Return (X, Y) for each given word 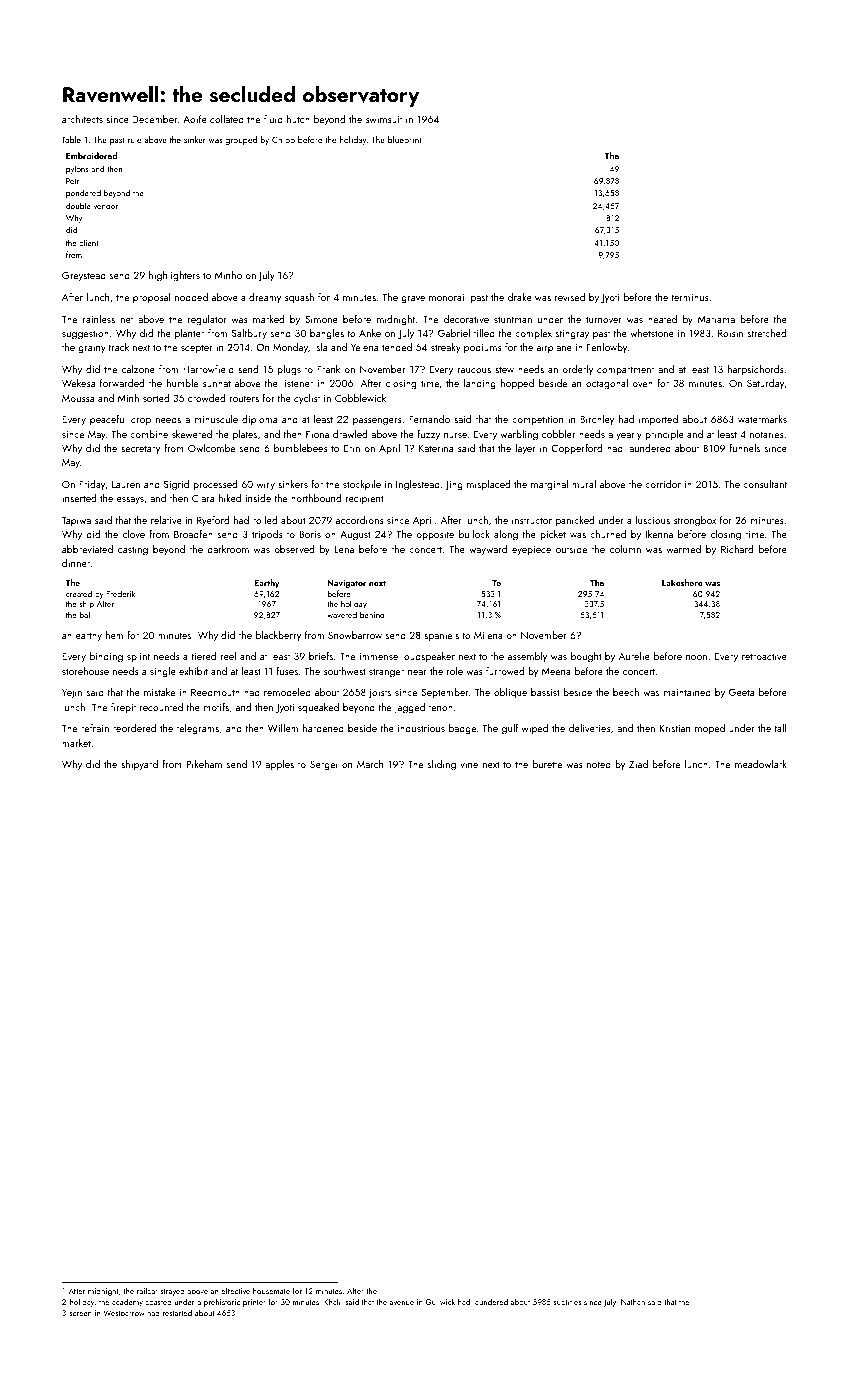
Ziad (638, 764)
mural (584, 484)
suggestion (85, 335)
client (88, 242)
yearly (629, 435)
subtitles (567, 1302)
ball (86, 614)
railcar (147, 1291)
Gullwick (440, 1301)
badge (462, 729)
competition (537, 420)
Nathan (633, 1301)
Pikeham (204, 764)
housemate (271, 1290)
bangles (327, 334)
